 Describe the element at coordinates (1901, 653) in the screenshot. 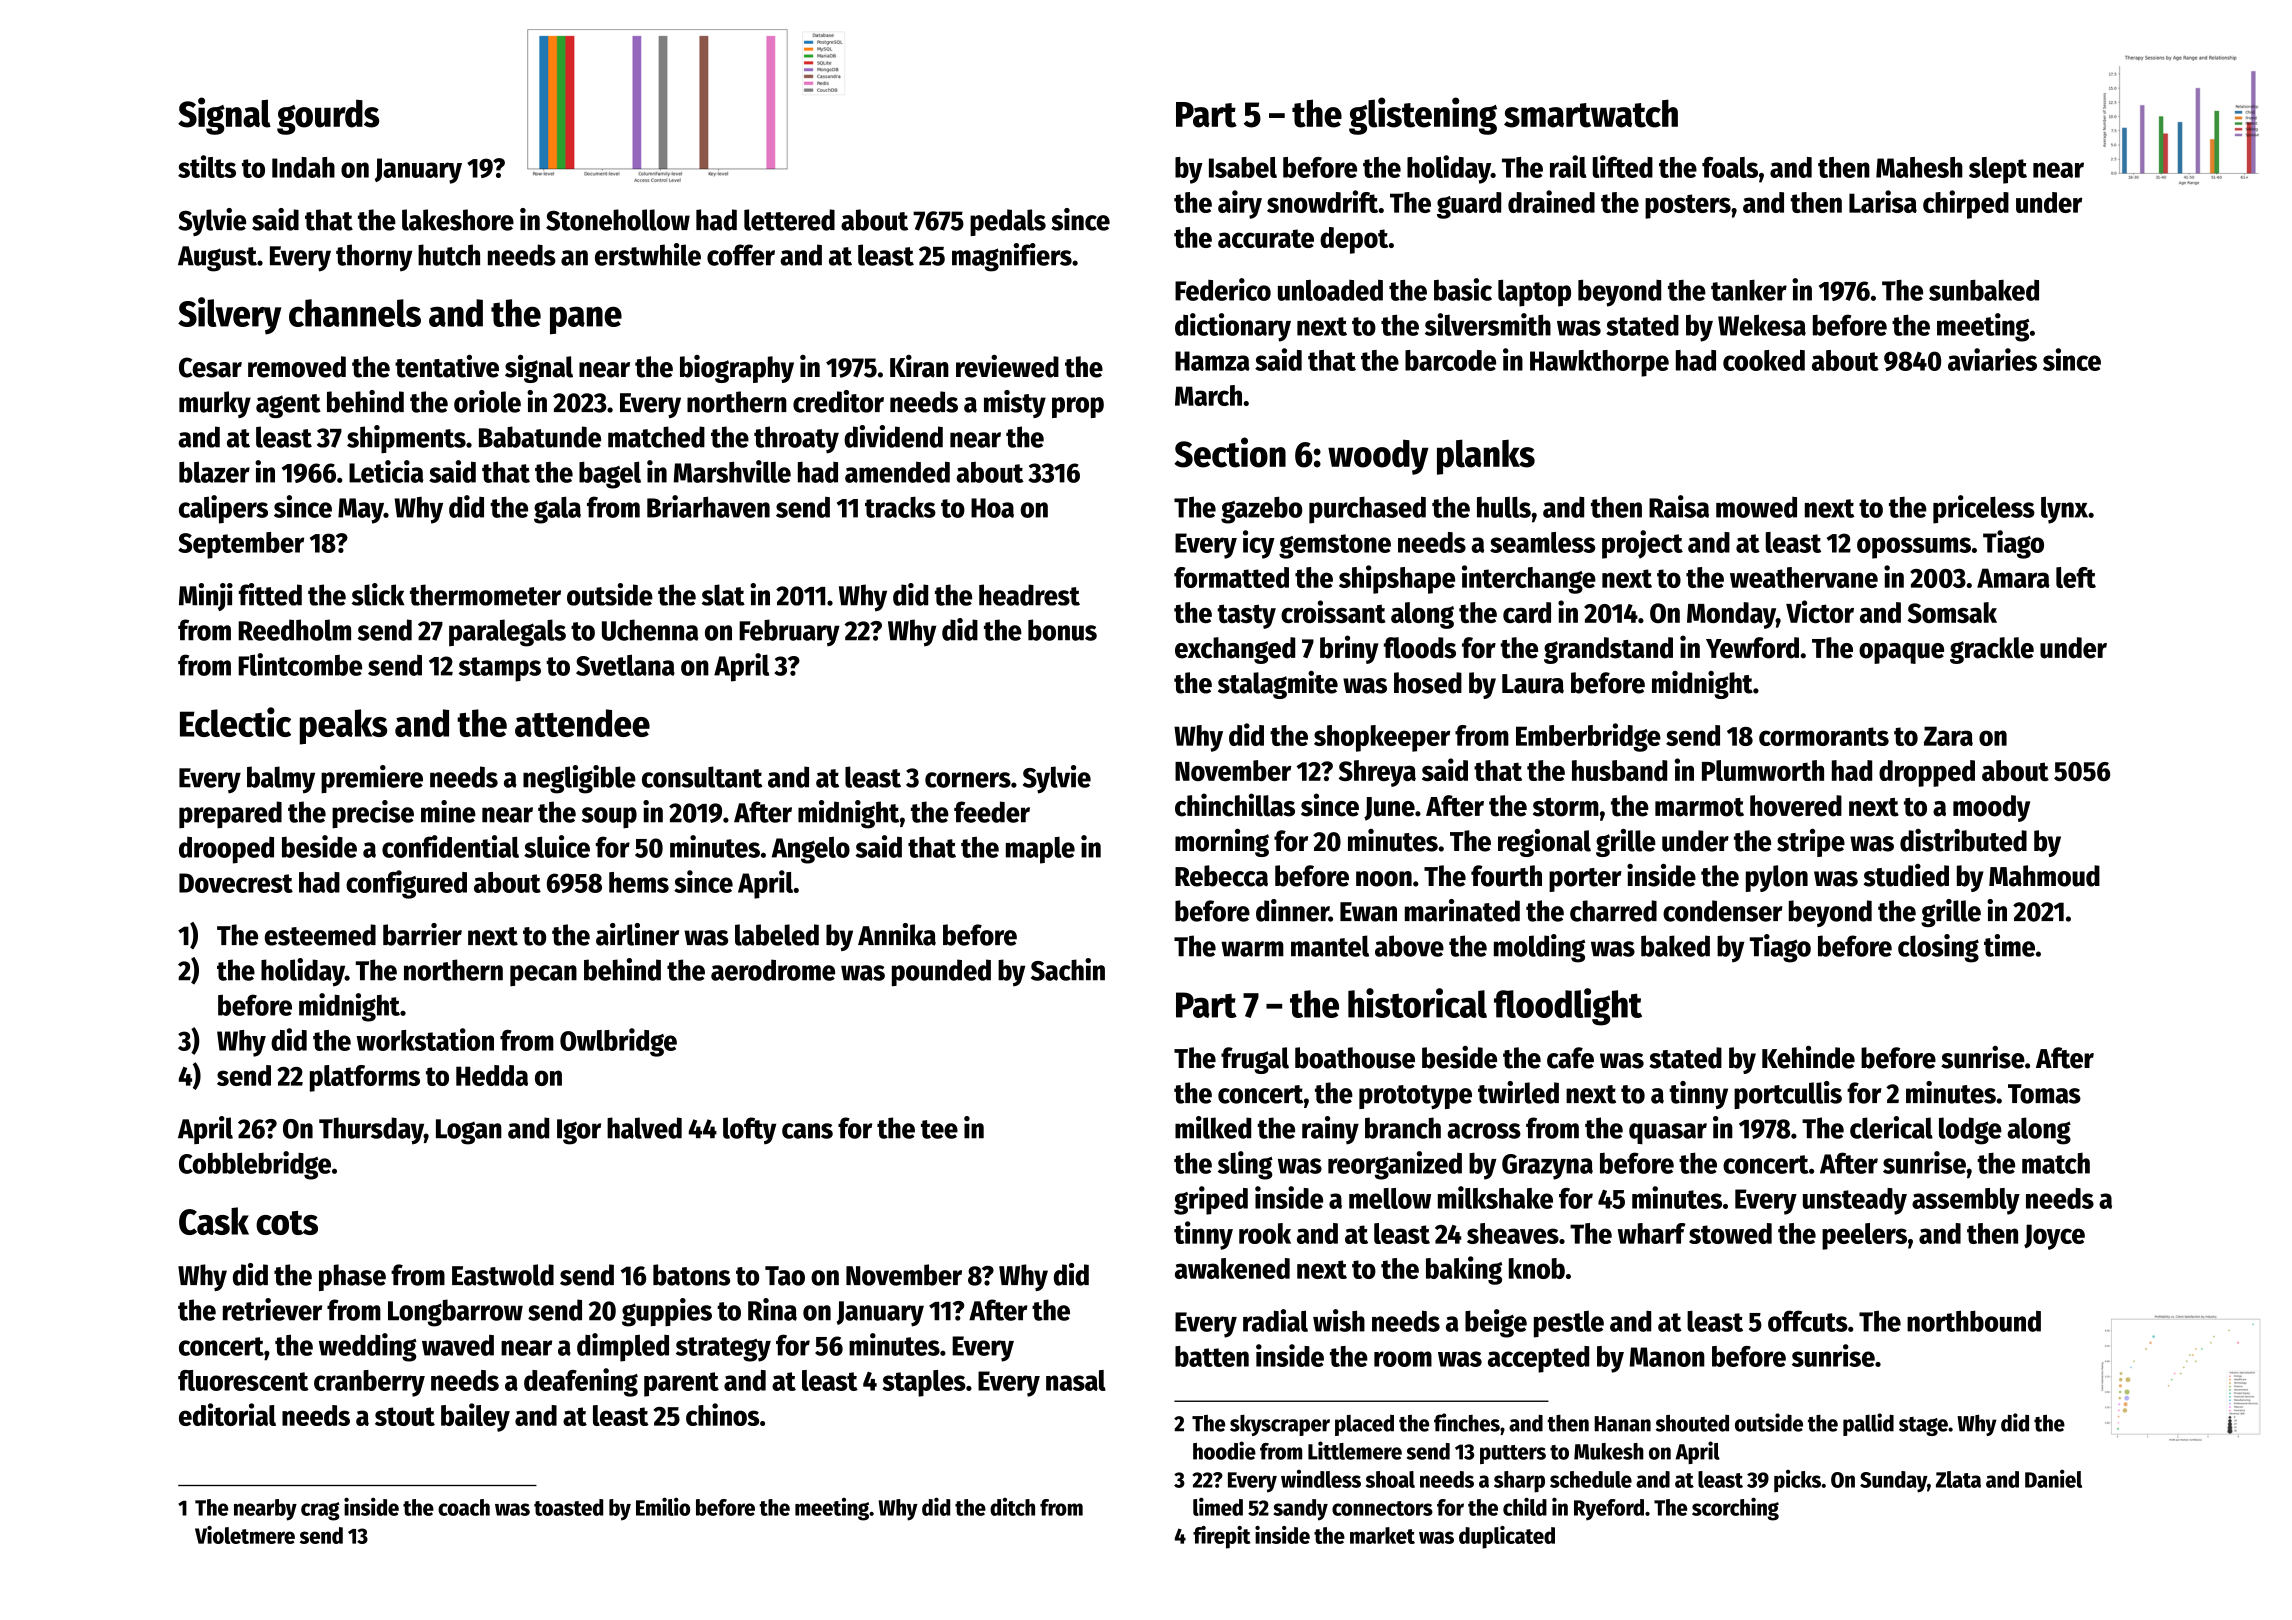

I see `opaque` at that location.
